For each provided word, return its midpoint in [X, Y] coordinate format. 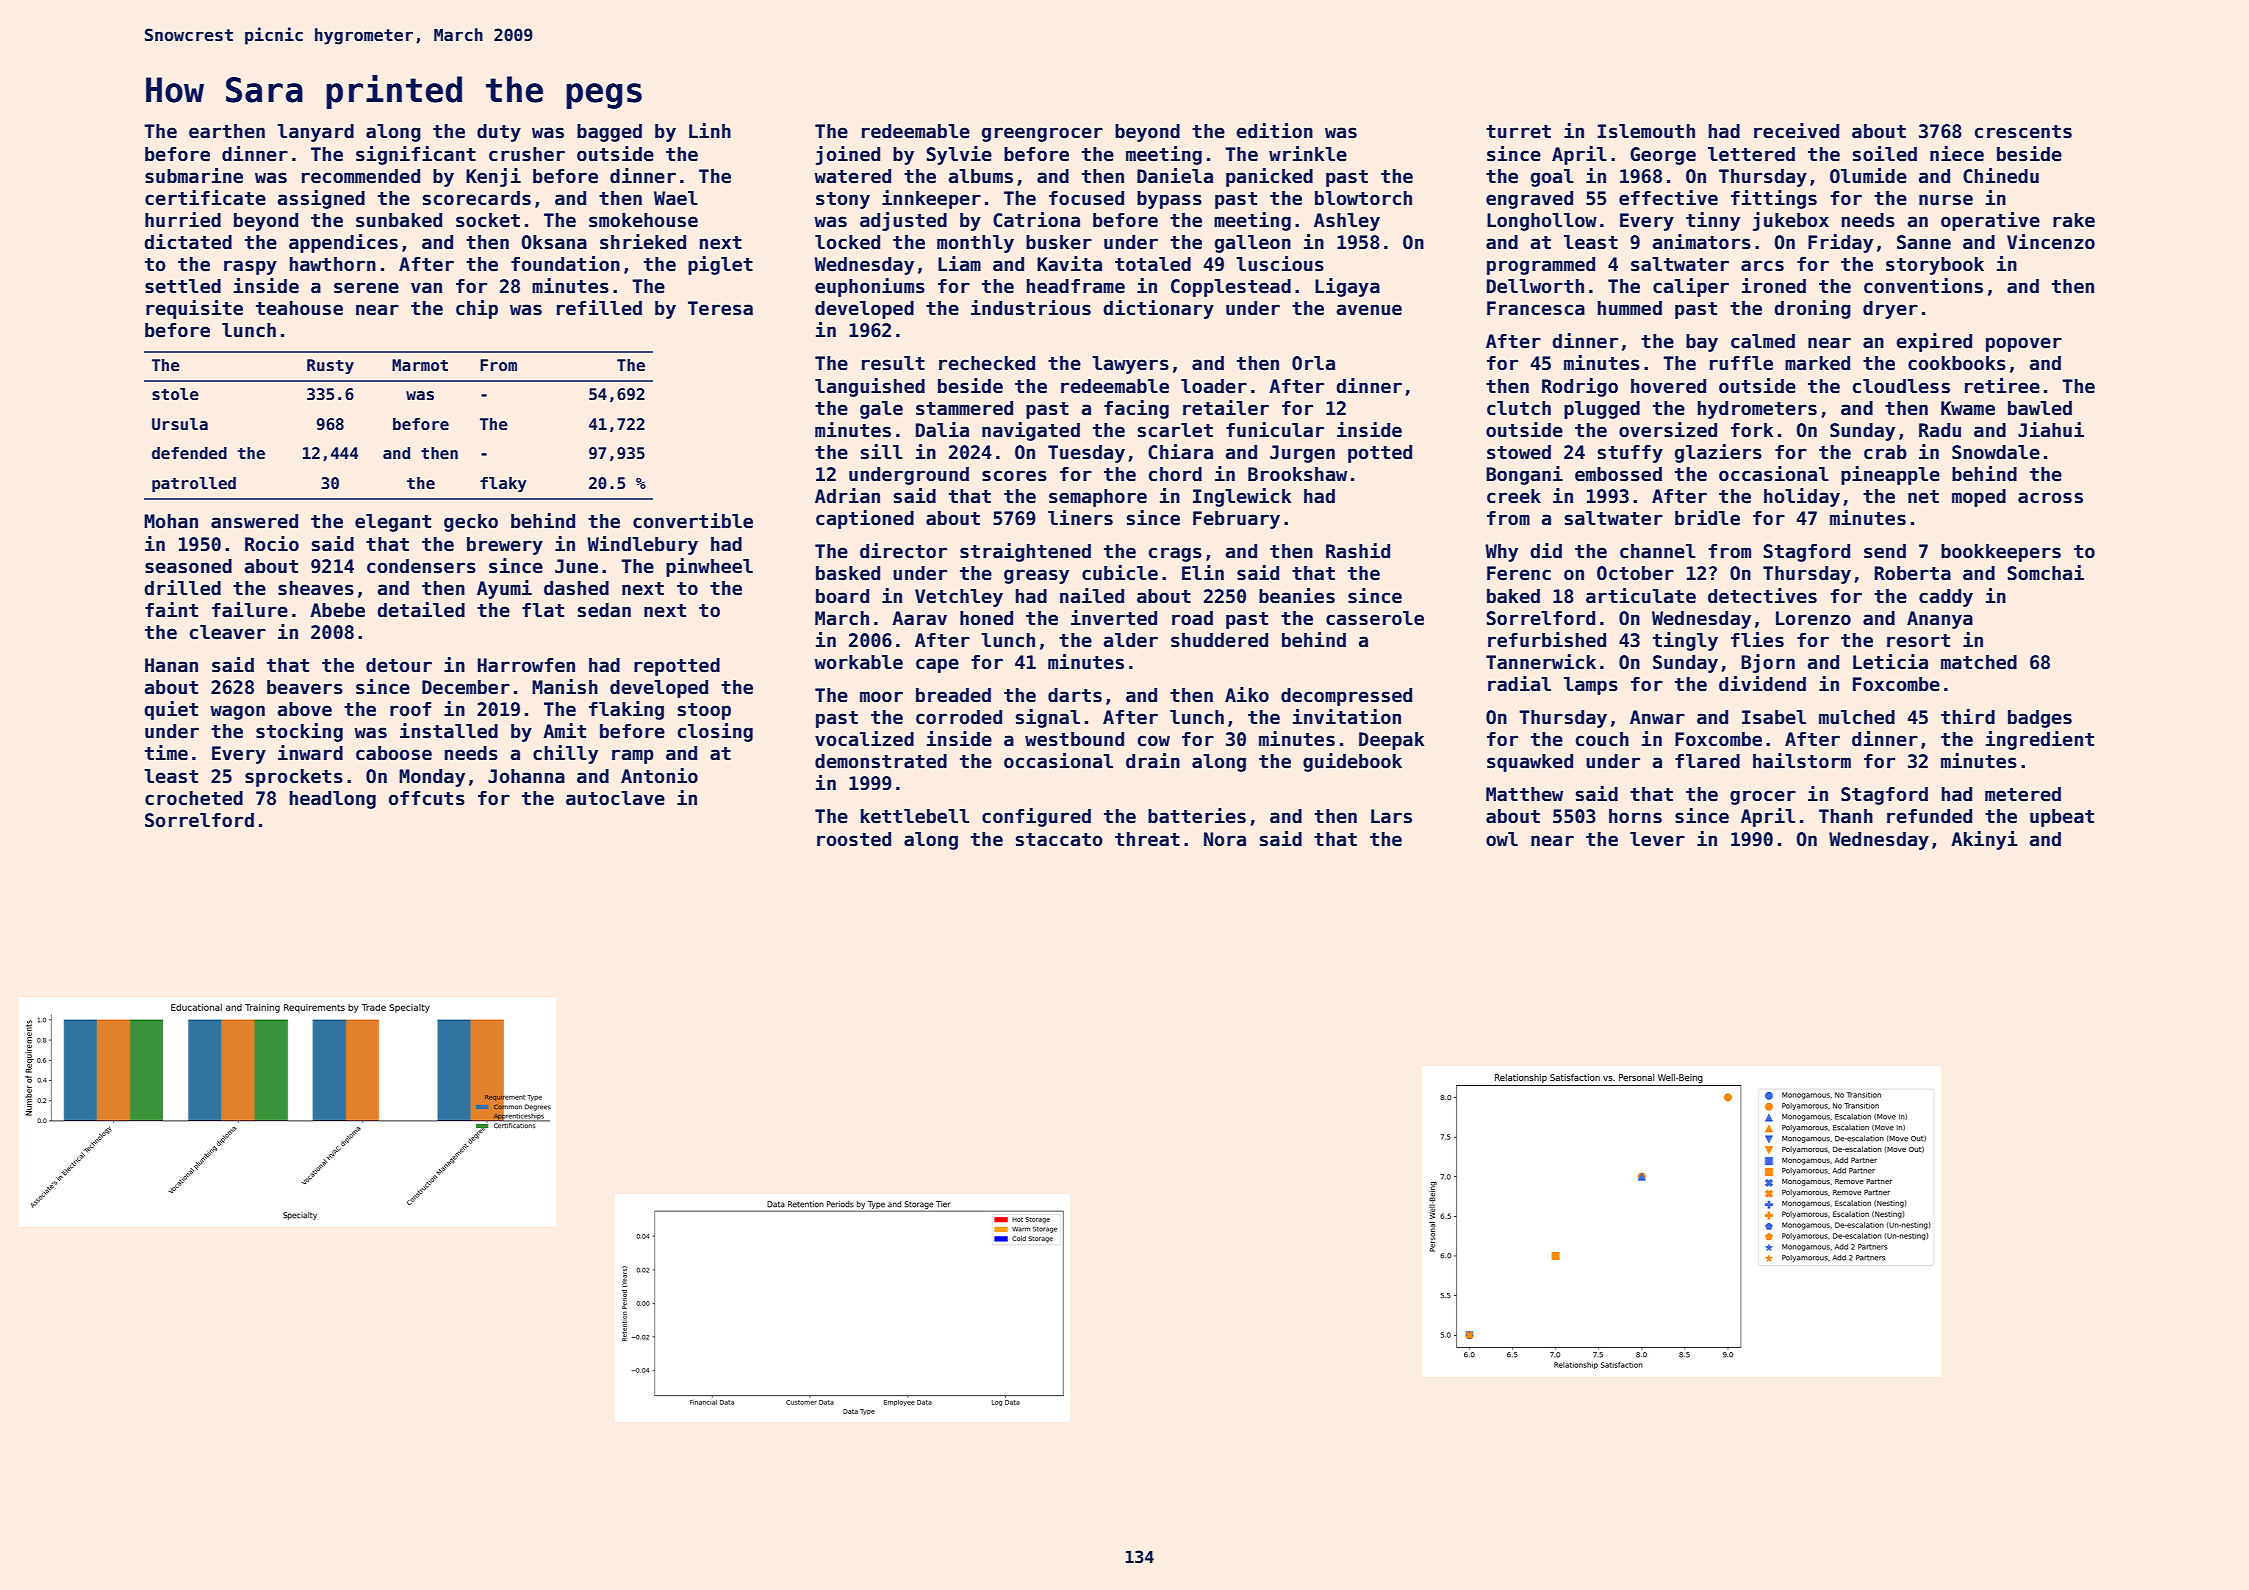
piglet [720, 265]
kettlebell [915, 816]
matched [1979, 662]
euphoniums [870, 287]
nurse [1946, 200]
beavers [305, 687]
